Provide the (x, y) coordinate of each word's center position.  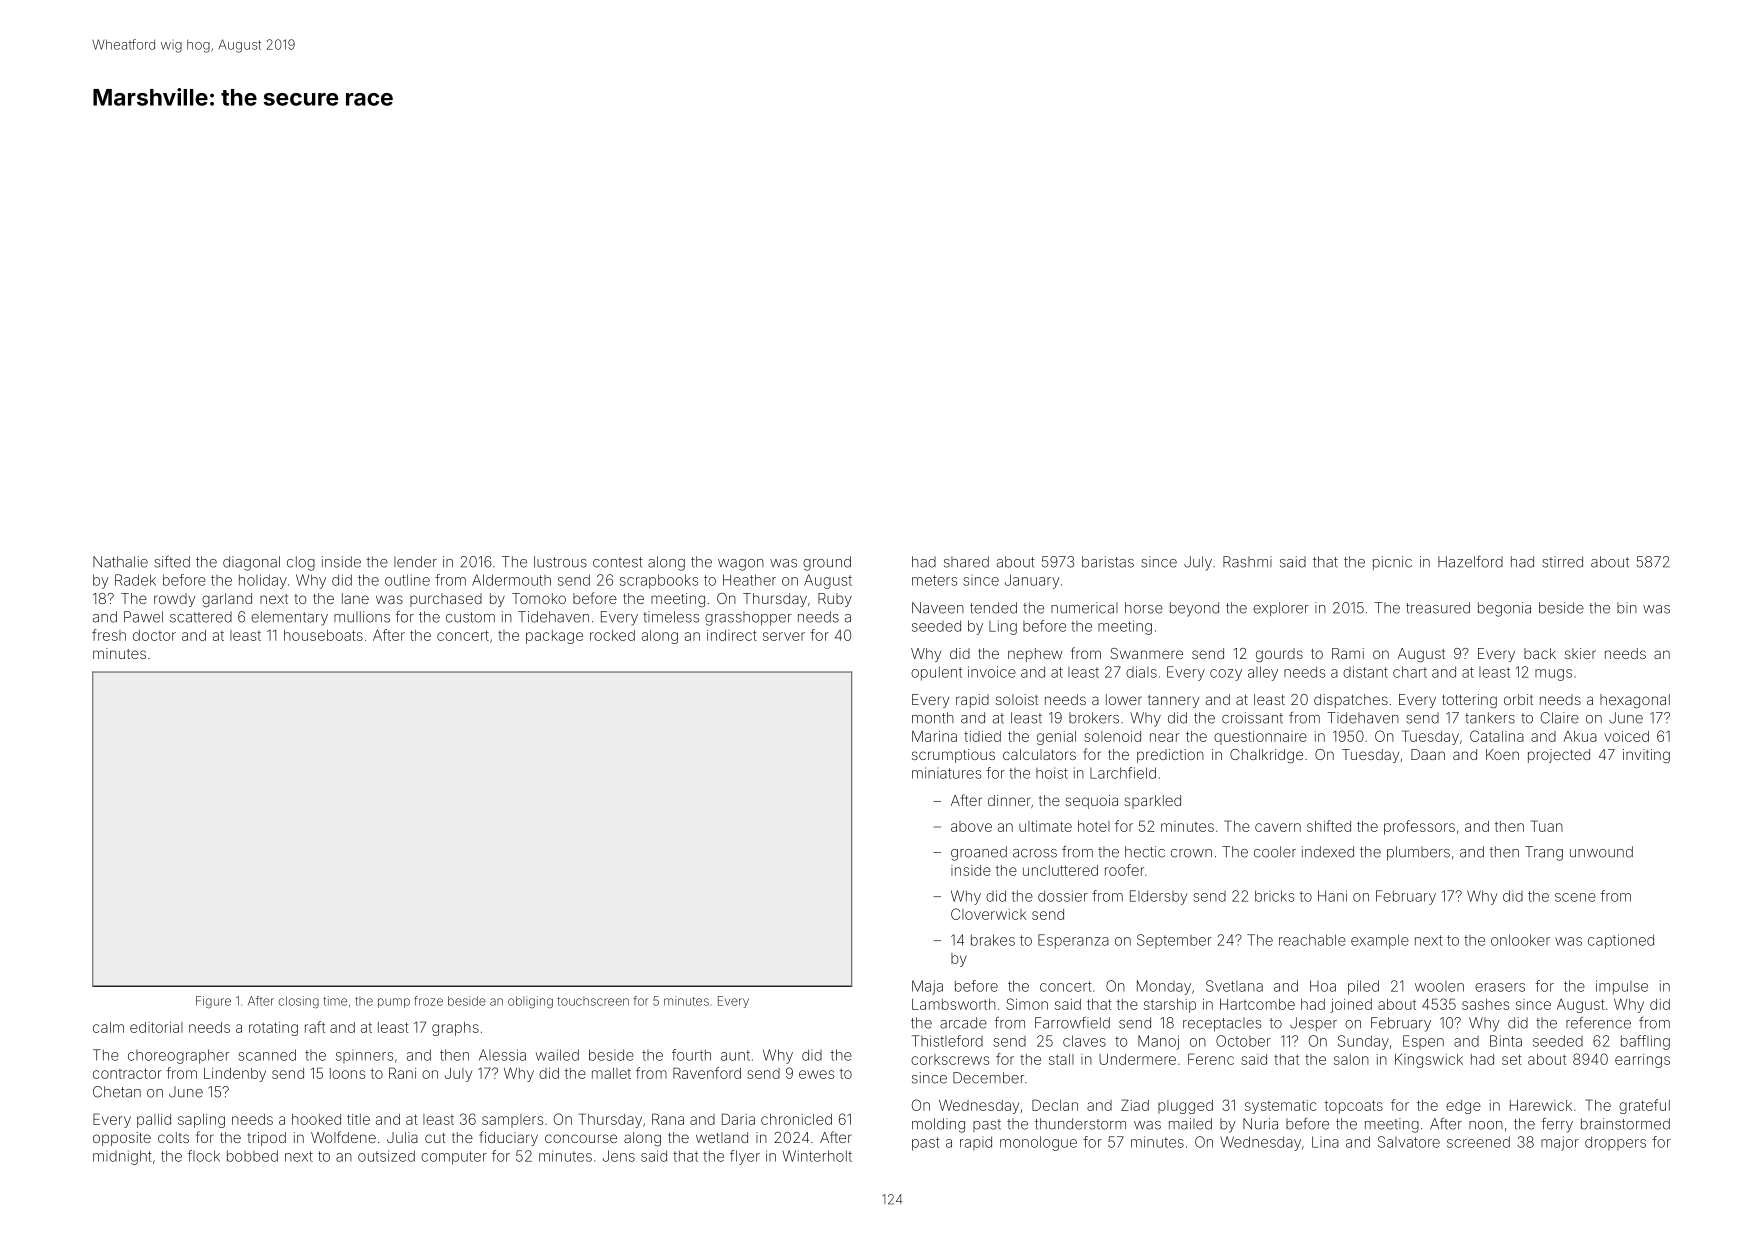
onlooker (1520, 940)
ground (827, 563)
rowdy (174, 600)
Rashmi (1247, 562)
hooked (316, 1119)
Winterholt (817, 1156)
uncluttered (1060, 870)
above (971, 826)
